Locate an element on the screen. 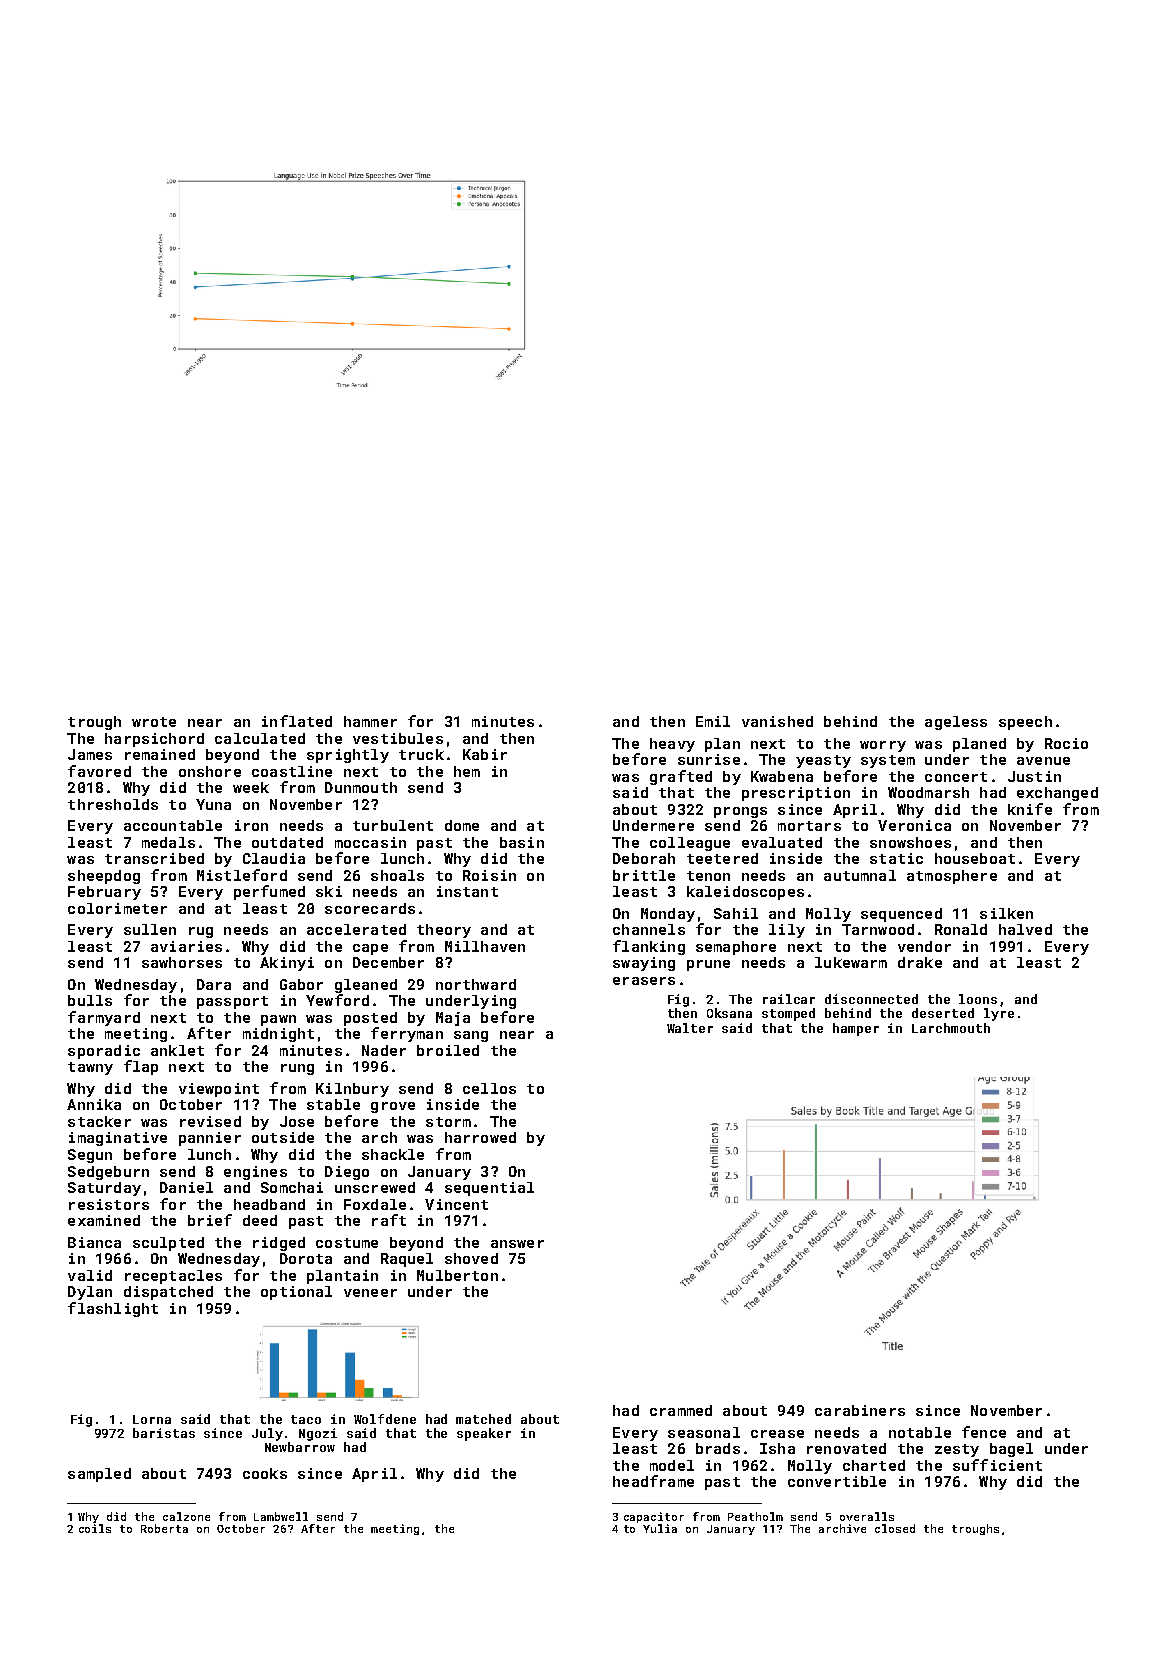  inflated is located at coordinates (297, 721).
